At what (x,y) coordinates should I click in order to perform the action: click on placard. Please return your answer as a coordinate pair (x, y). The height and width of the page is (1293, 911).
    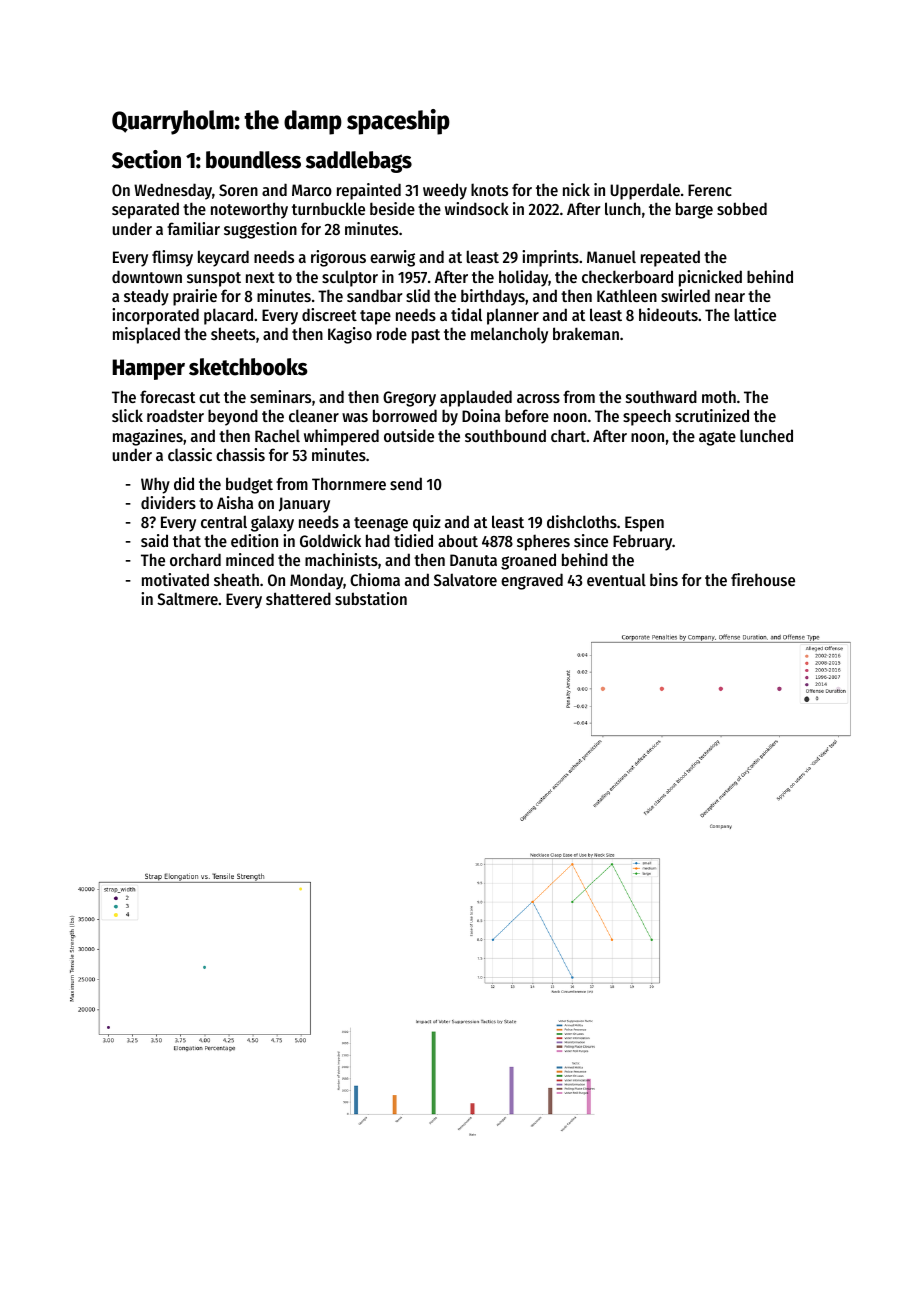
    Looking at the image, I should click on (228, 316).
